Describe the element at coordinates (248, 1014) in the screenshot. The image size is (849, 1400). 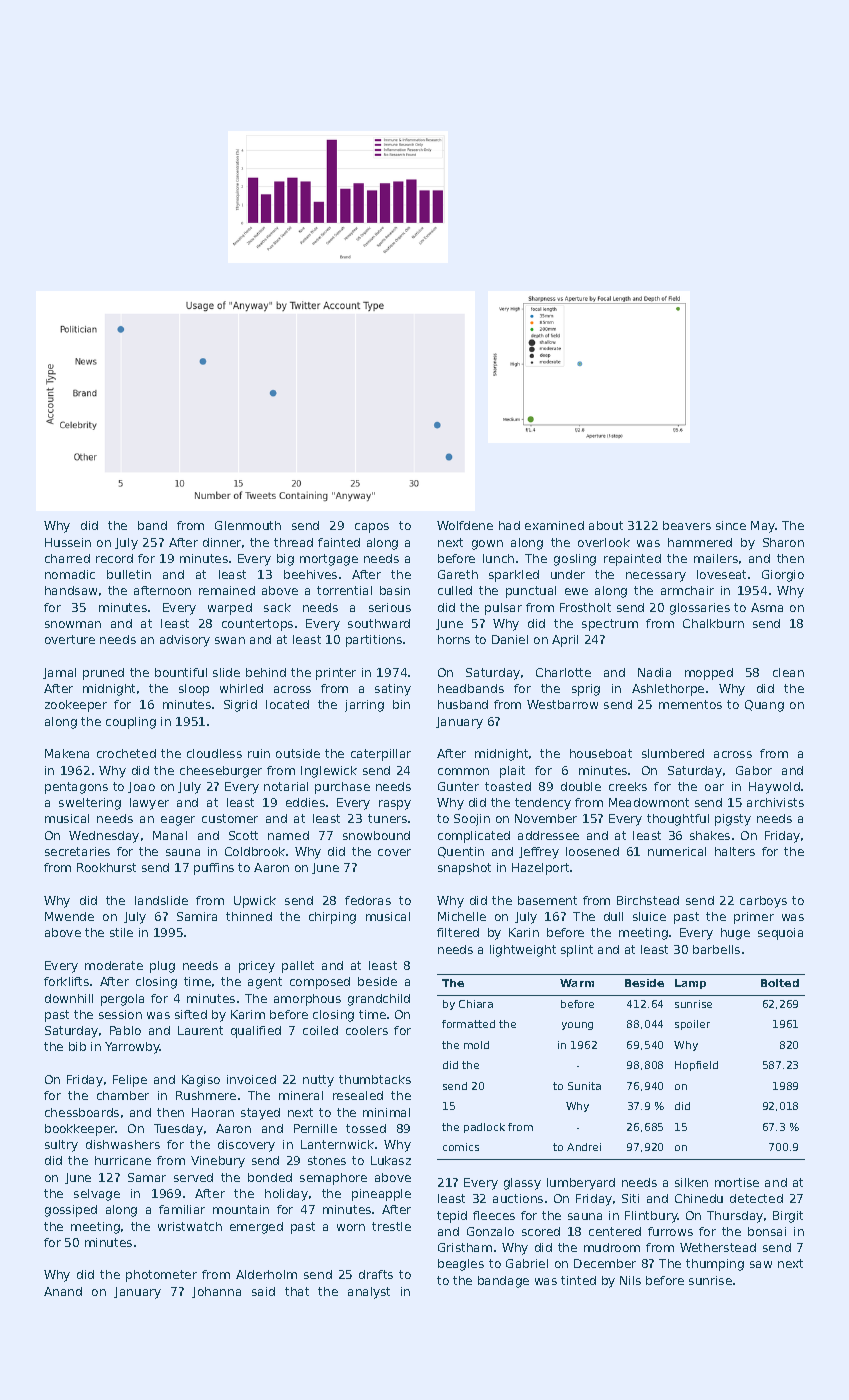
I see `Karim` at that location.
